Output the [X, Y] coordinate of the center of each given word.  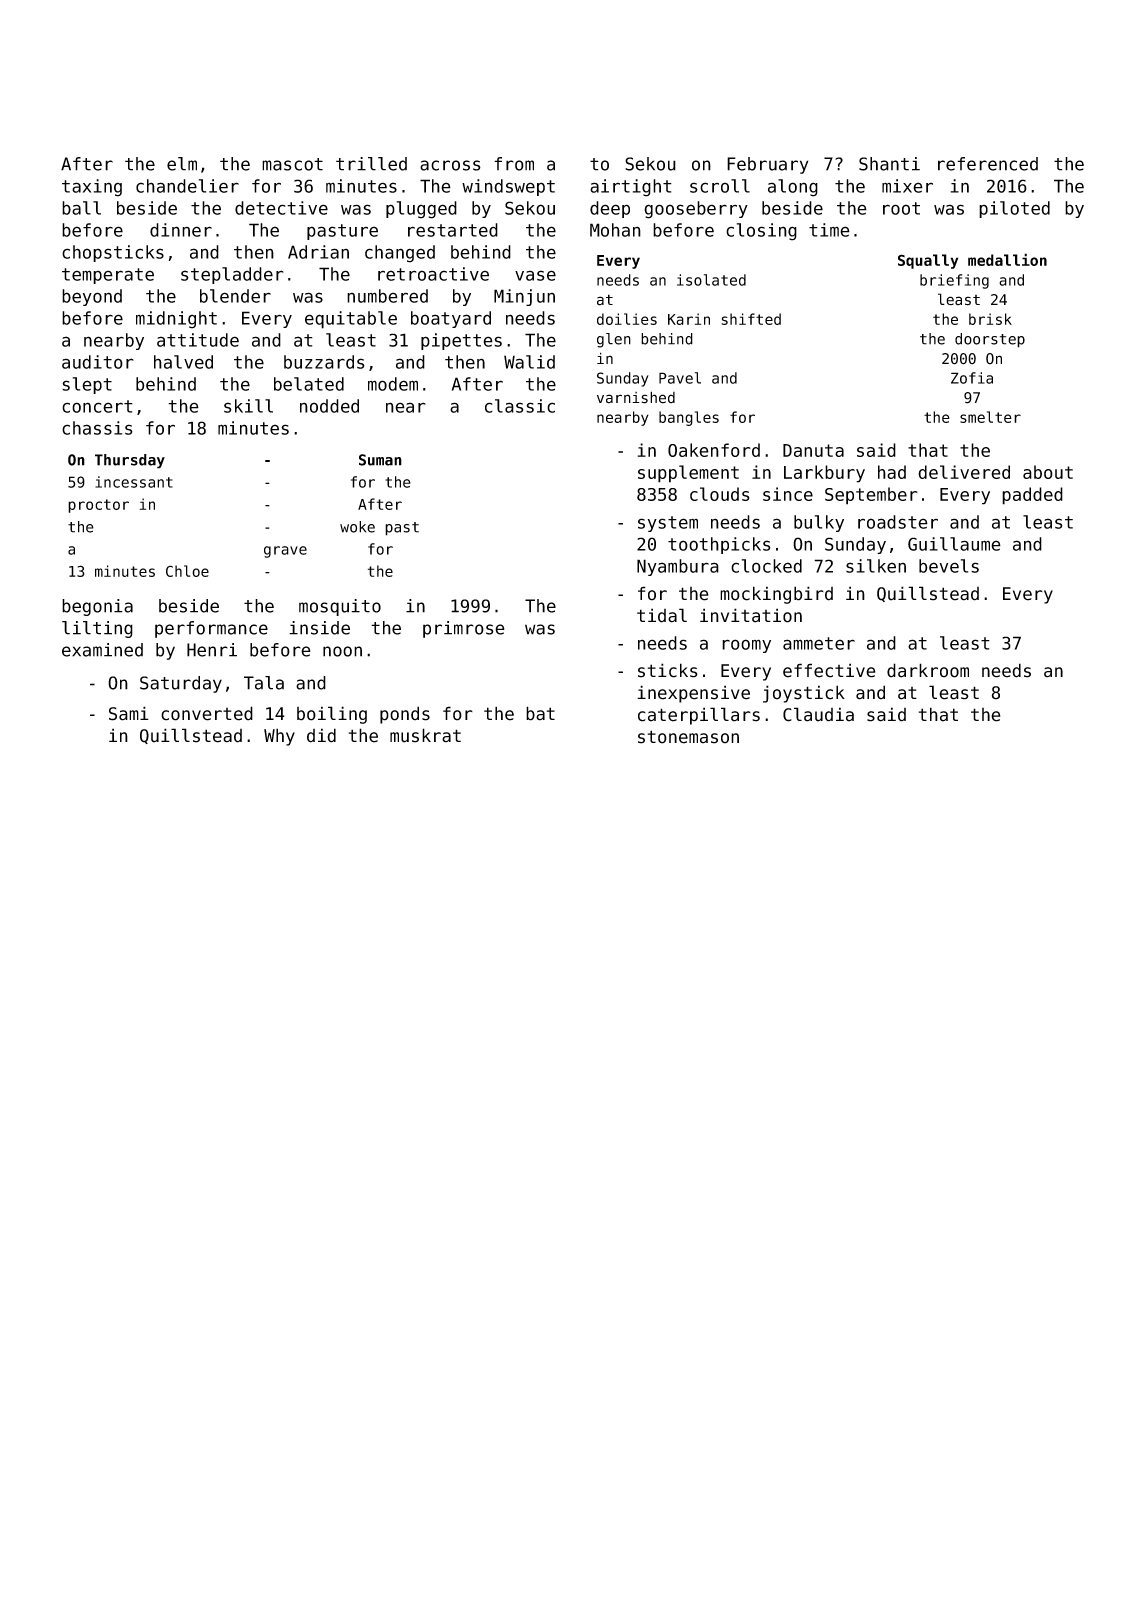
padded [1032, 496]
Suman [380, 460]
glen [614, 340]
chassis [97, 428]
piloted [1014, 209]
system [668, 524]
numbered [387, 296]
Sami [129, 713]
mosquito [340, 607]
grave [285, 552]
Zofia [972, 378]
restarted [453, 230]
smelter [990, 417]
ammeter [819, 643]
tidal [662, 615]
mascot [292, 164]
